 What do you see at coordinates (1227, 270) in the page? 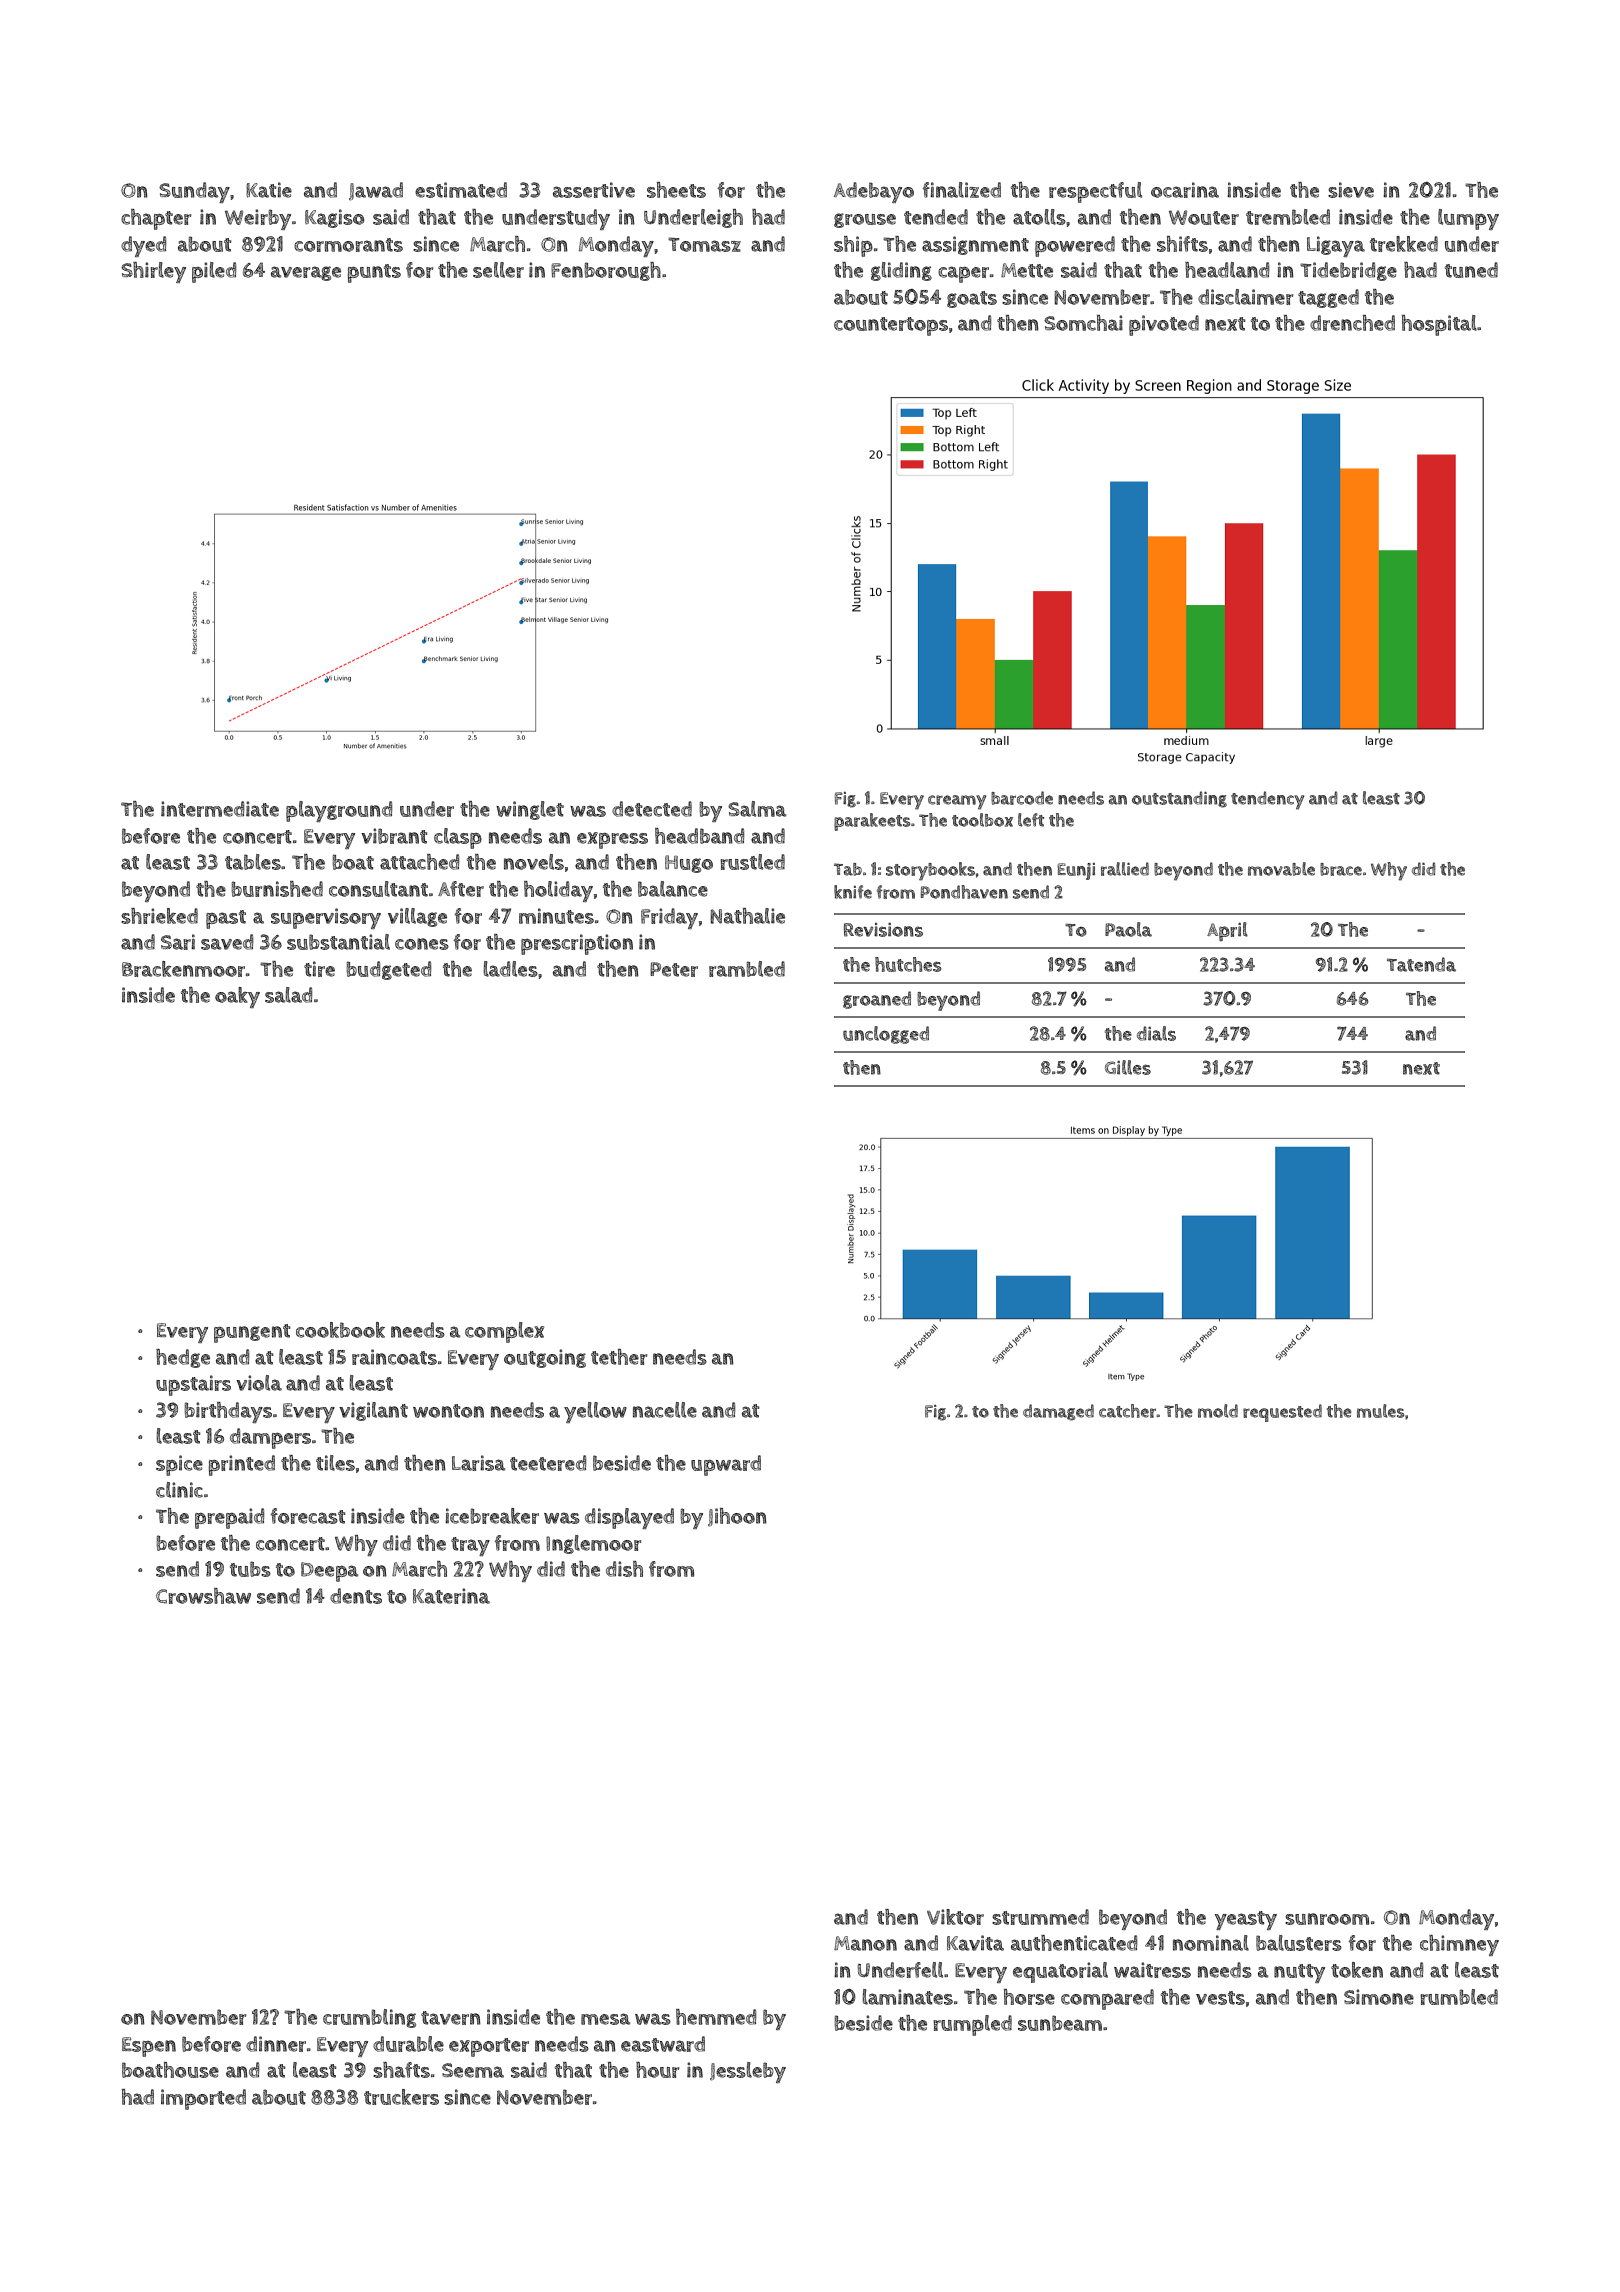
I see `headland` at bounding box center [1227, 270].
